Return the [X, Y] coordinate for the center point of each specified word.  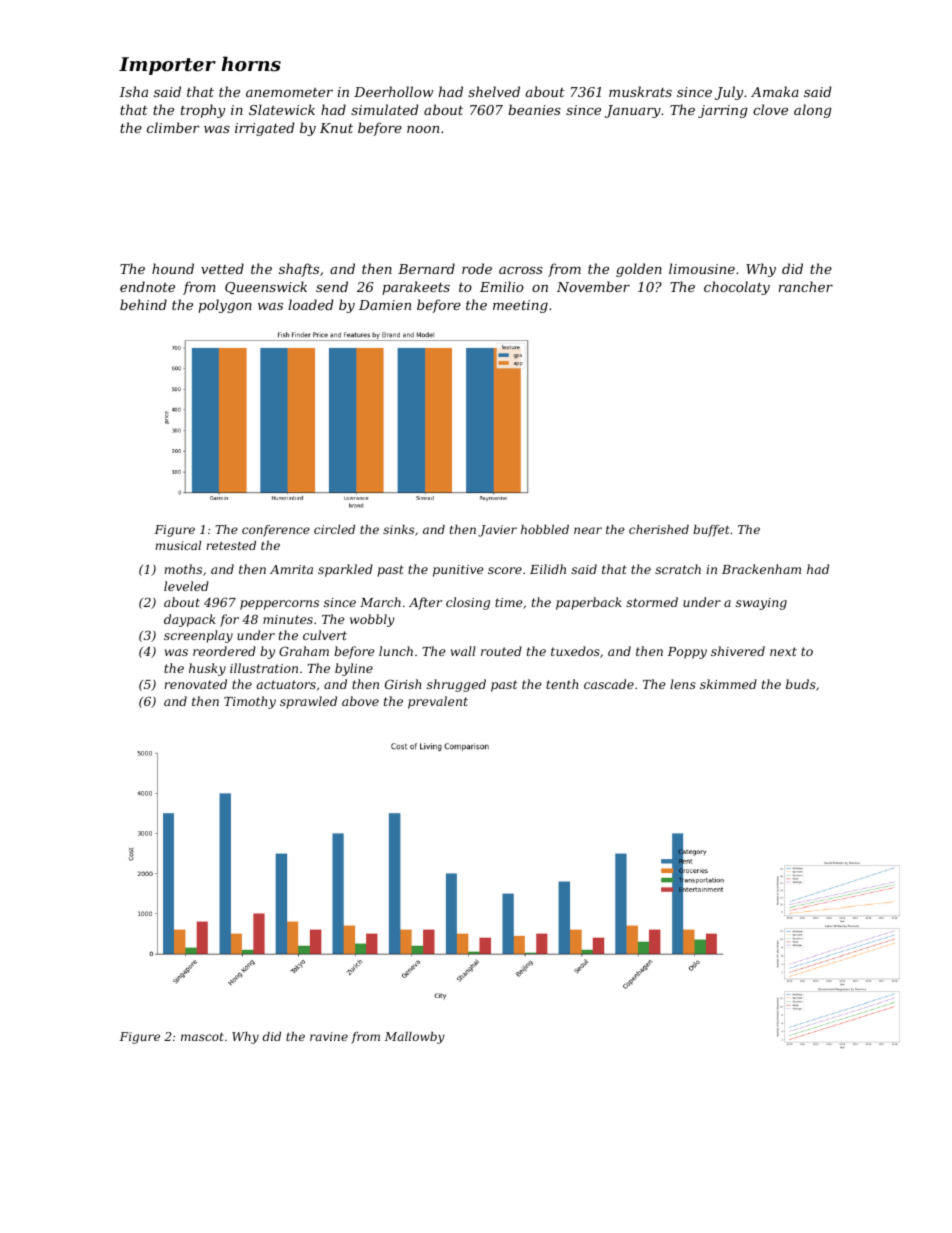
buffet [711, 531]
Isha [133, 91]
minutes [288, 619]
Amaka [775, 91]
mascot [202, 1037]
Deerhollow [393, 91]
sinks [398, 529]
